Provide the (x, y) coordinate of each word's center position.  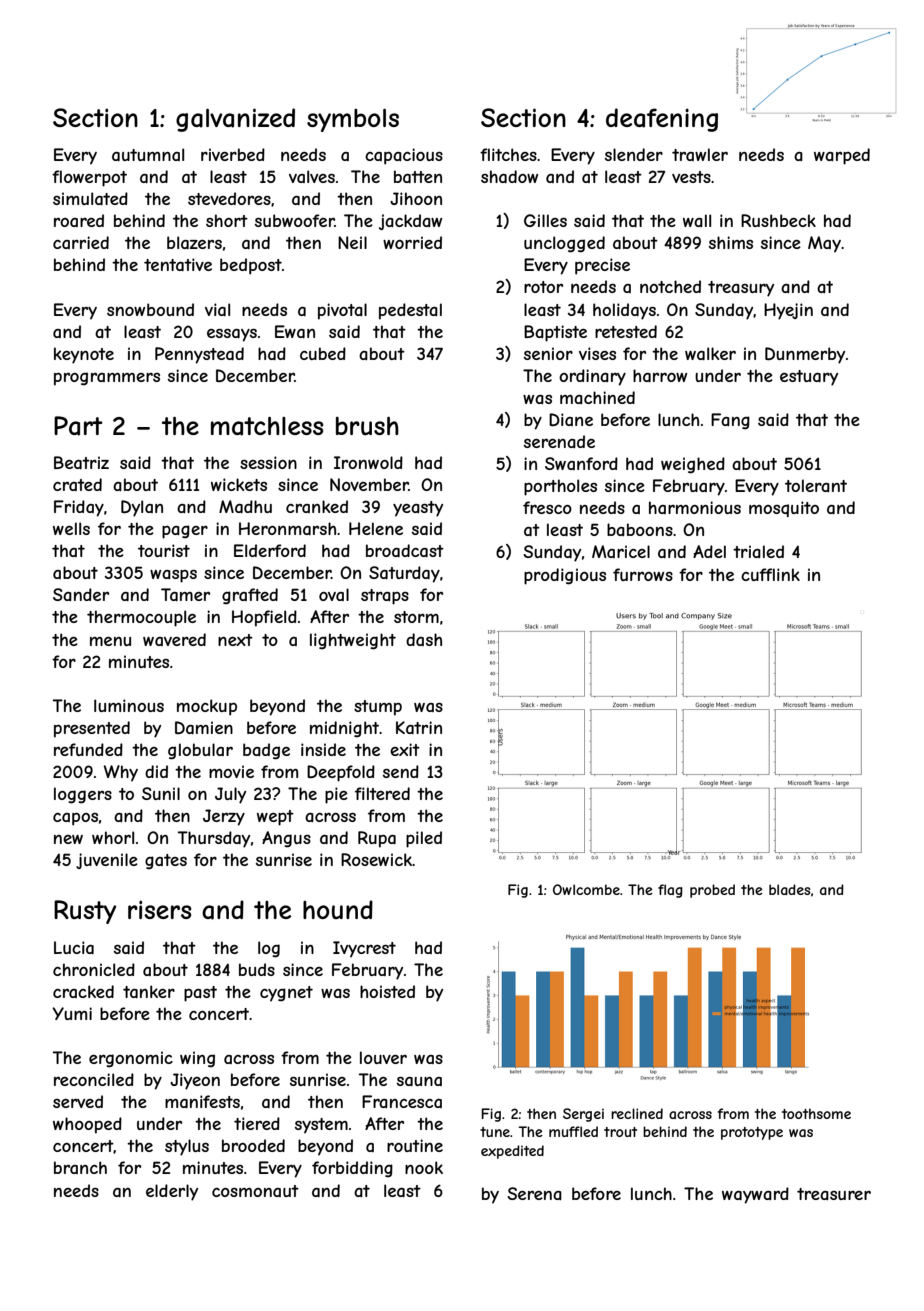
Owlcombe (586, 889)
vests (691, 177)
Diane (571, 419)
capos (75, 819)
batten (418, 176)
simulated (90, 198)
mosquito (784, 509)
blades (790, 889)
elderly (172, 1192)
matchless (267, 426)
